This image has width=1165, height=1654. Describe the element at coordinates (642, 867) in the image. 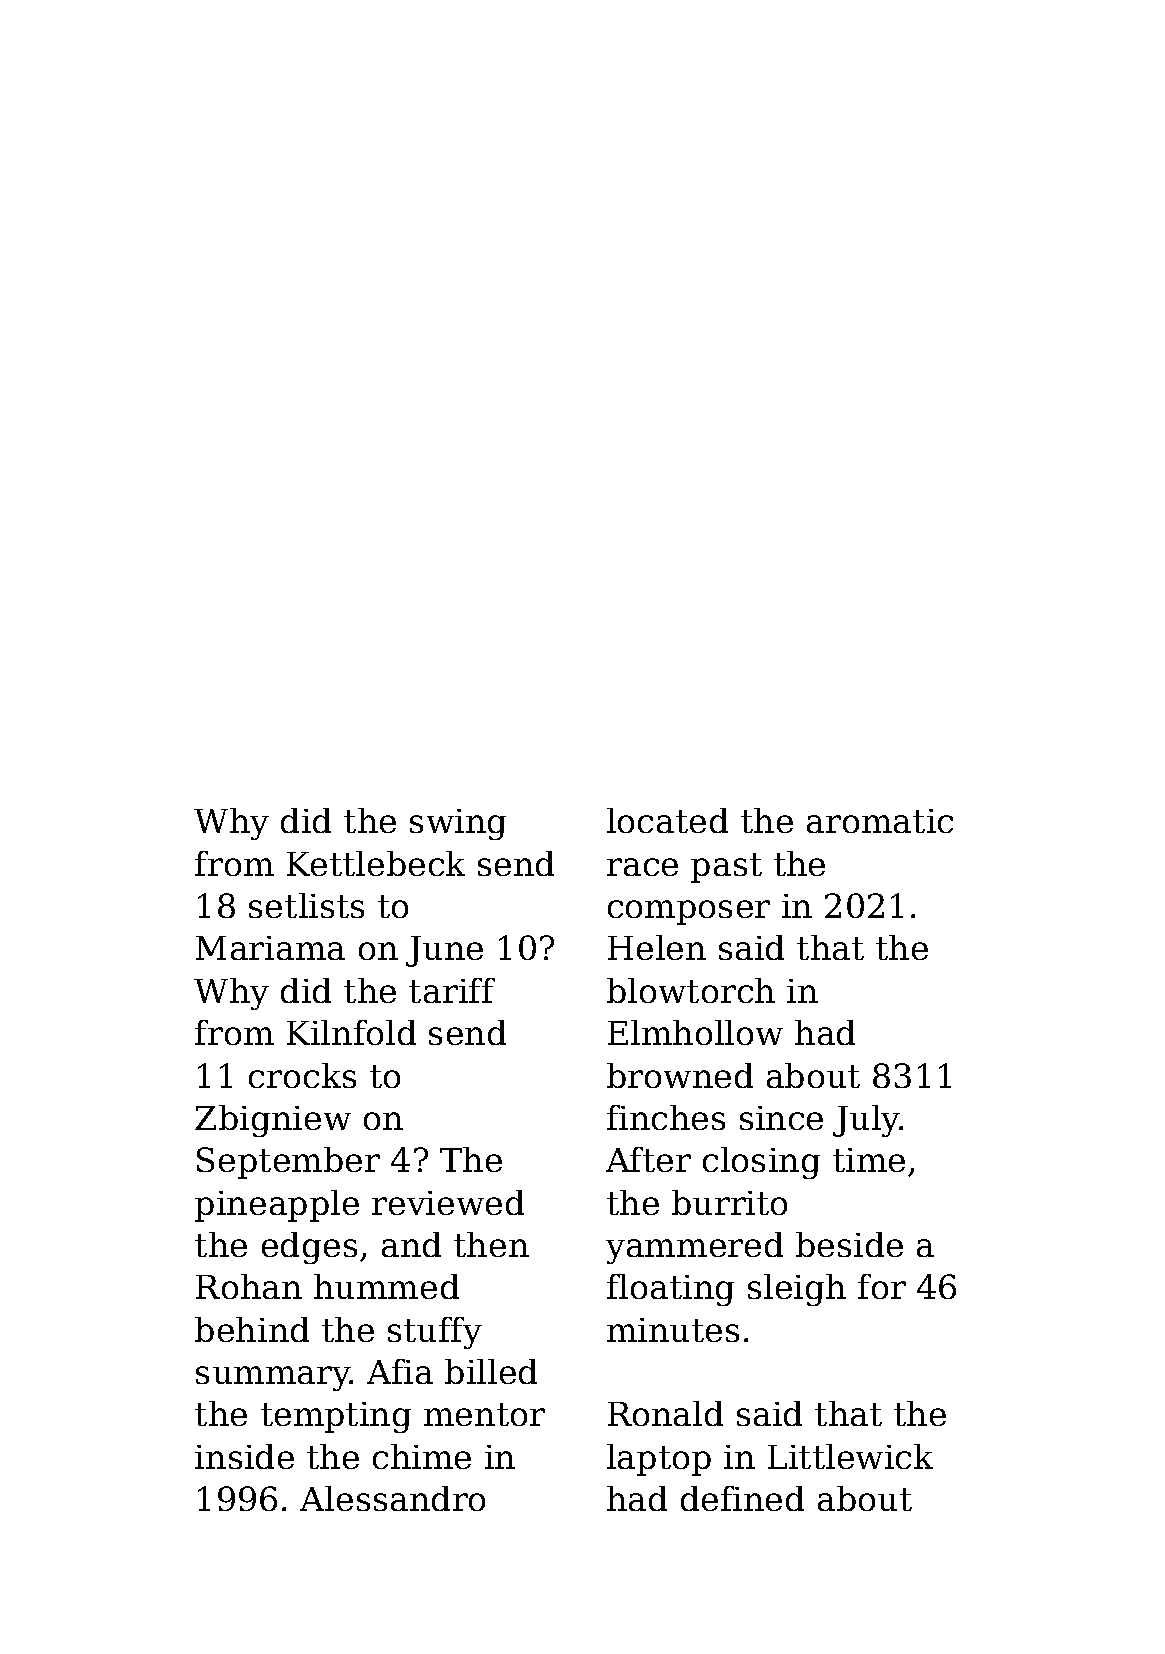

I see `race` at that location.
